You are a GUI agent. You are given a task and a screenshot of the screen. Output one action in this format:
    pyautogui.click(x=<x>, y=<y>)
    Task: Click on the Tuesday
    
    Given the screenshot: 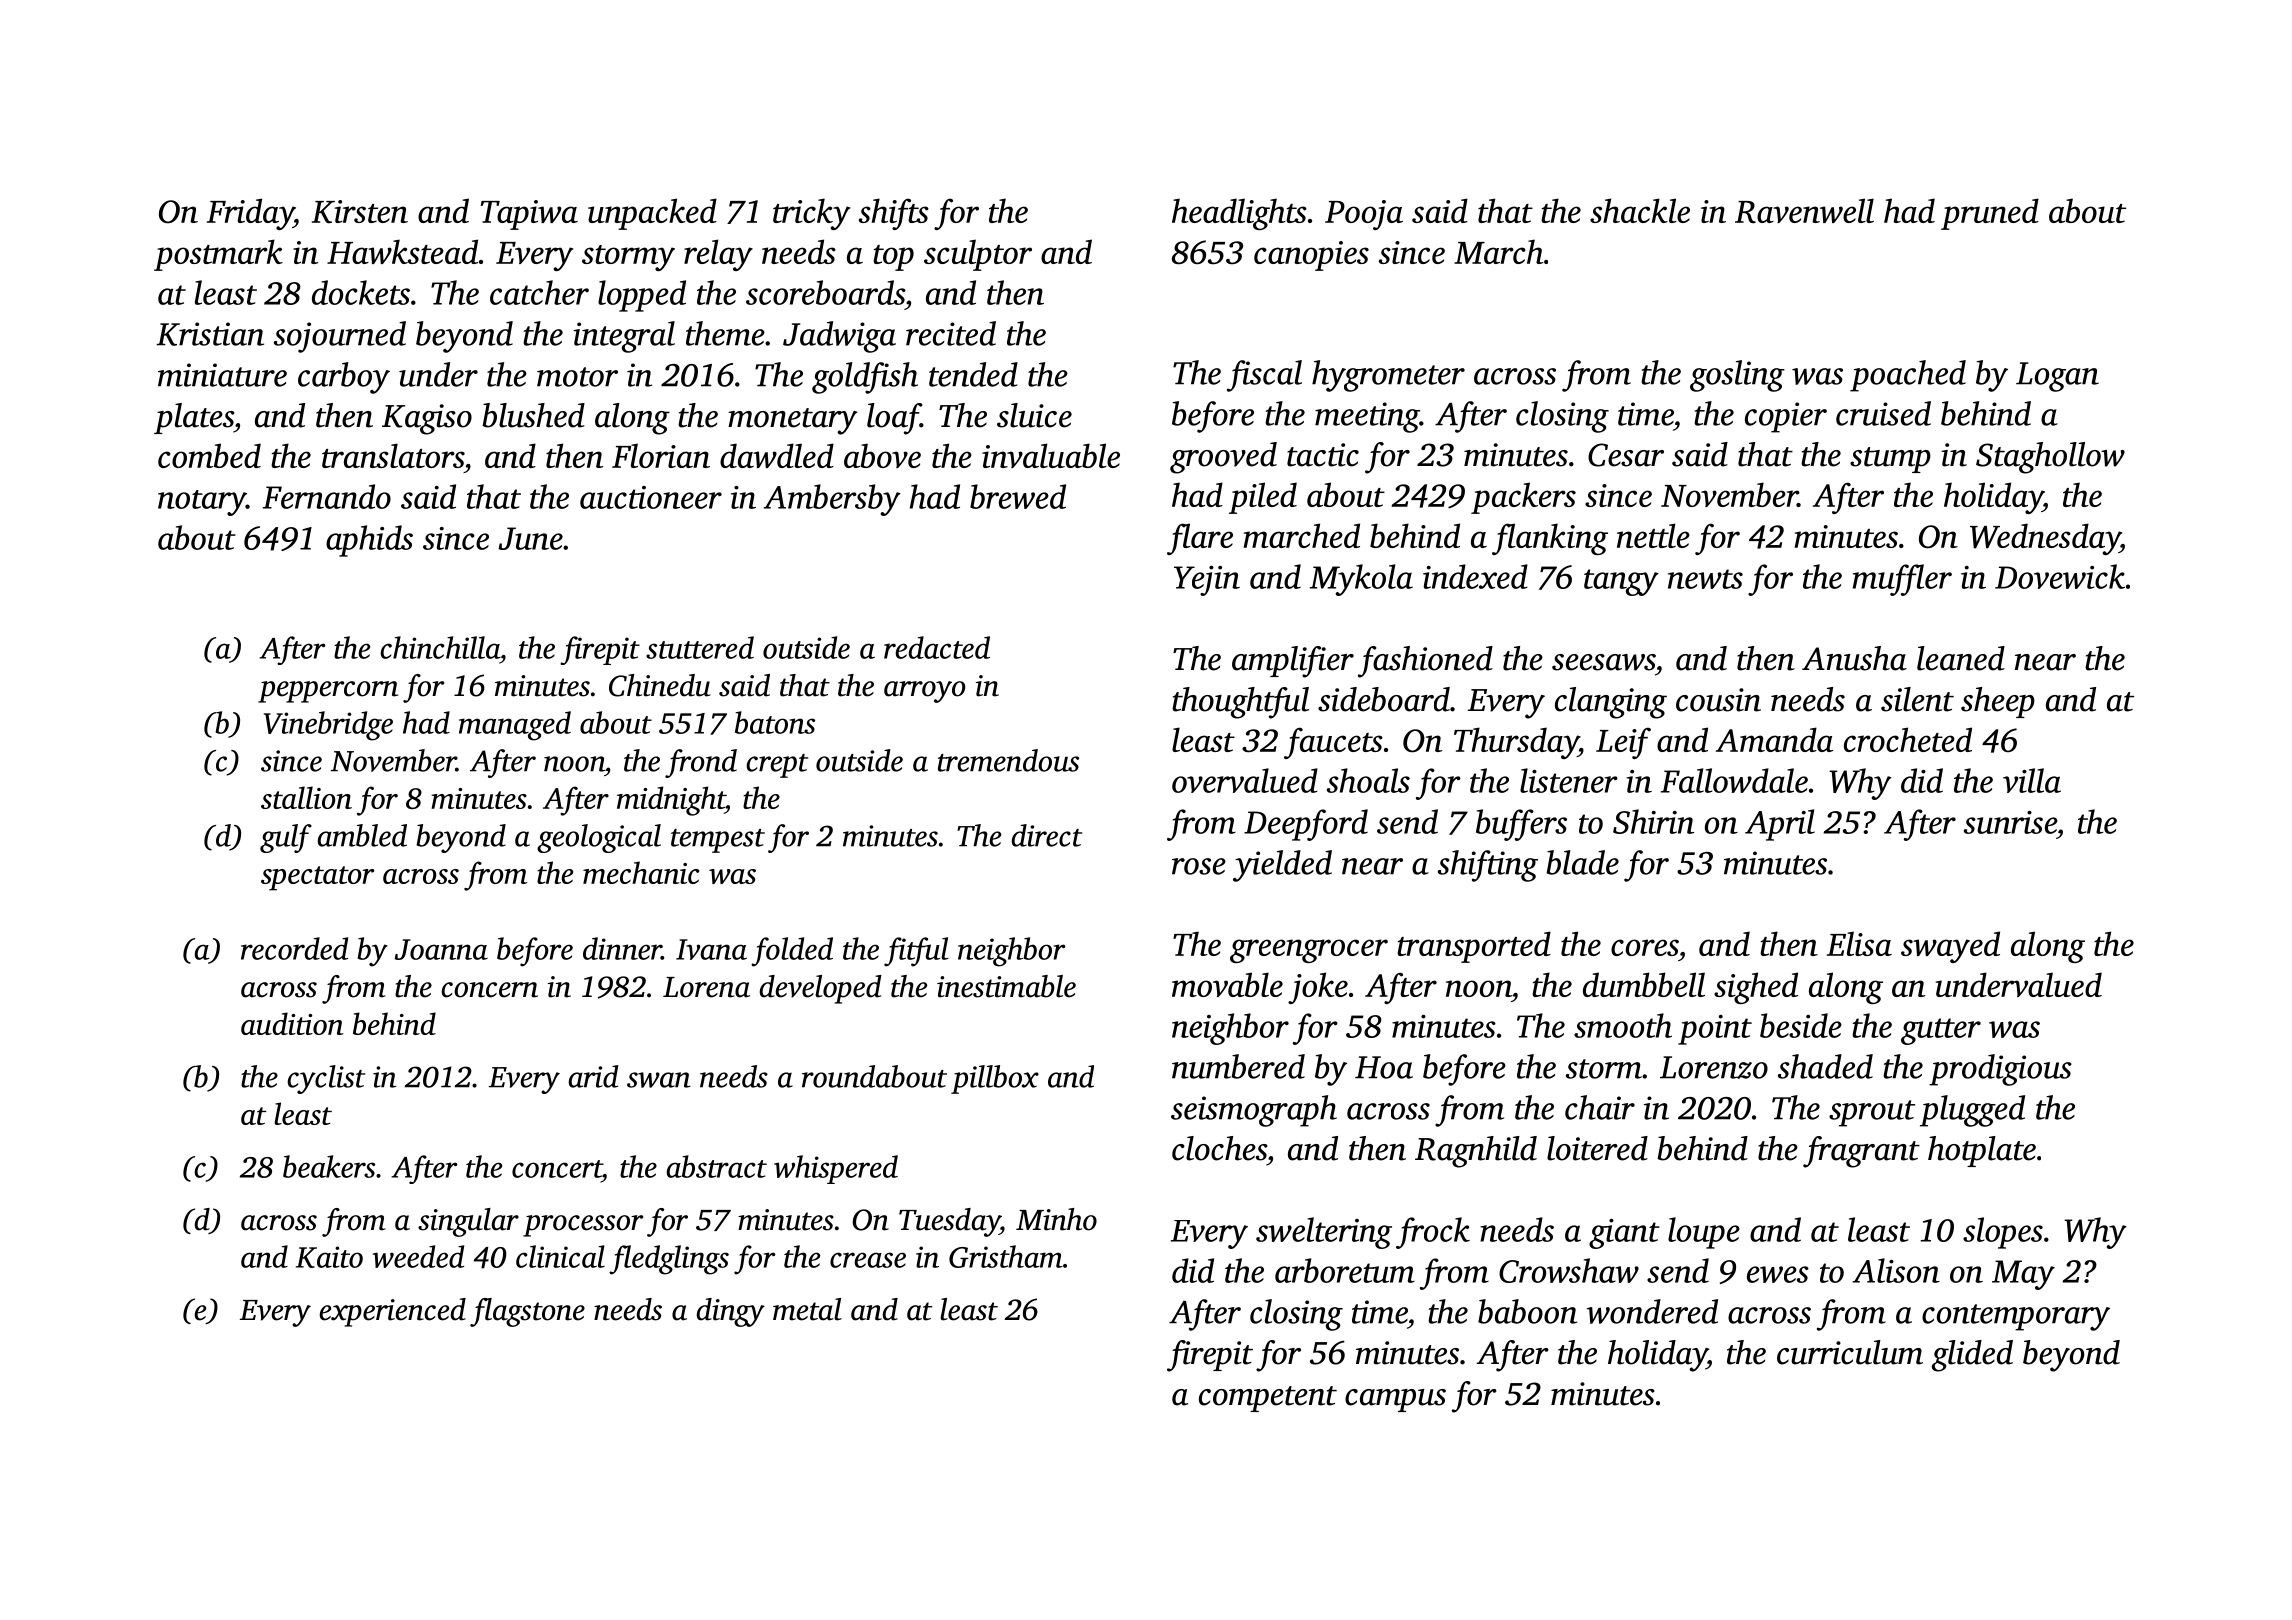 What is the action you would take?
    pyautogui.click(x=949, y=1222)
